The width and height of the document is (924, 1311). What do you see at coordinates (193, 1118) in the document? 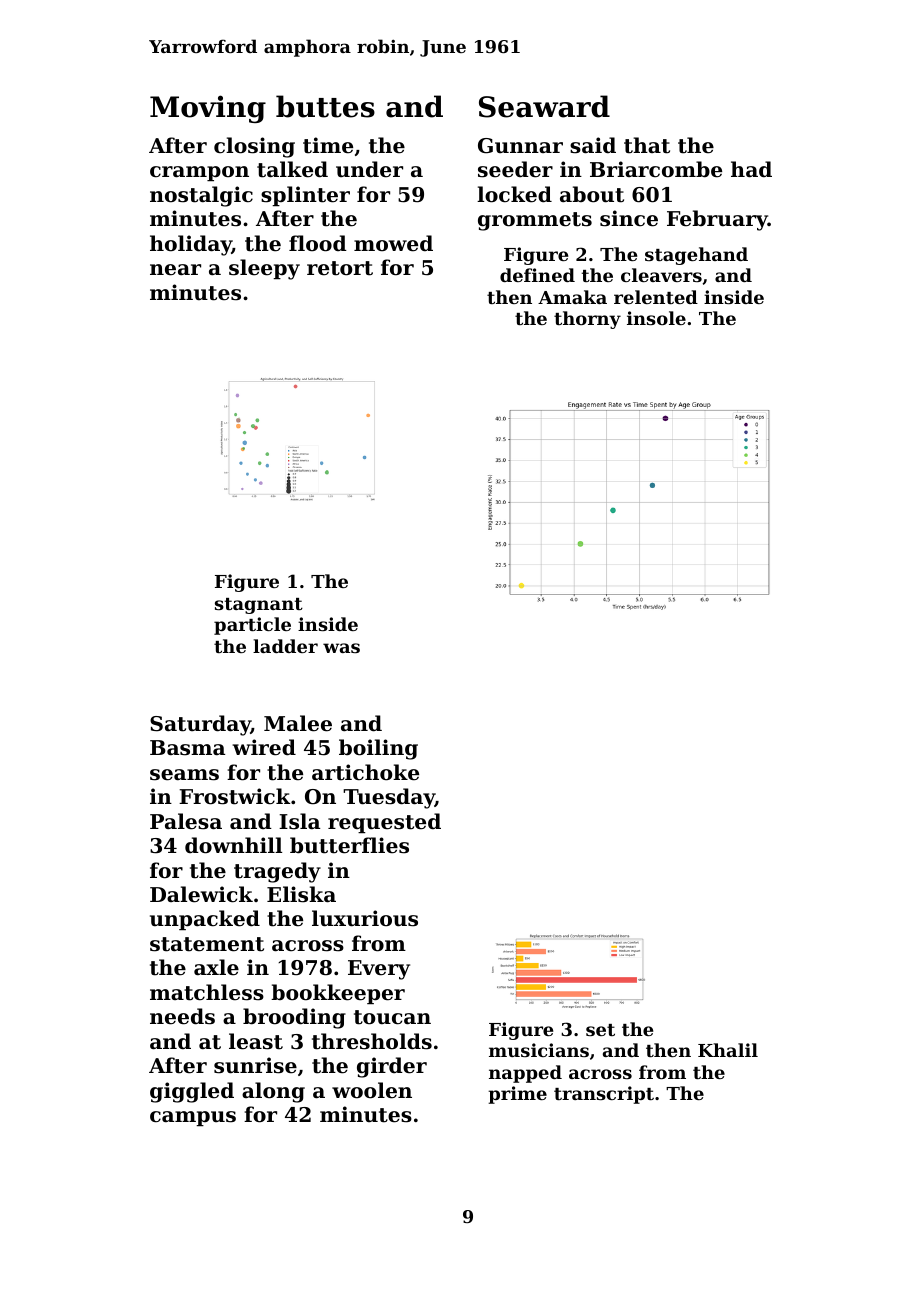
I see `campus` at bounding box center [193, 1118].
